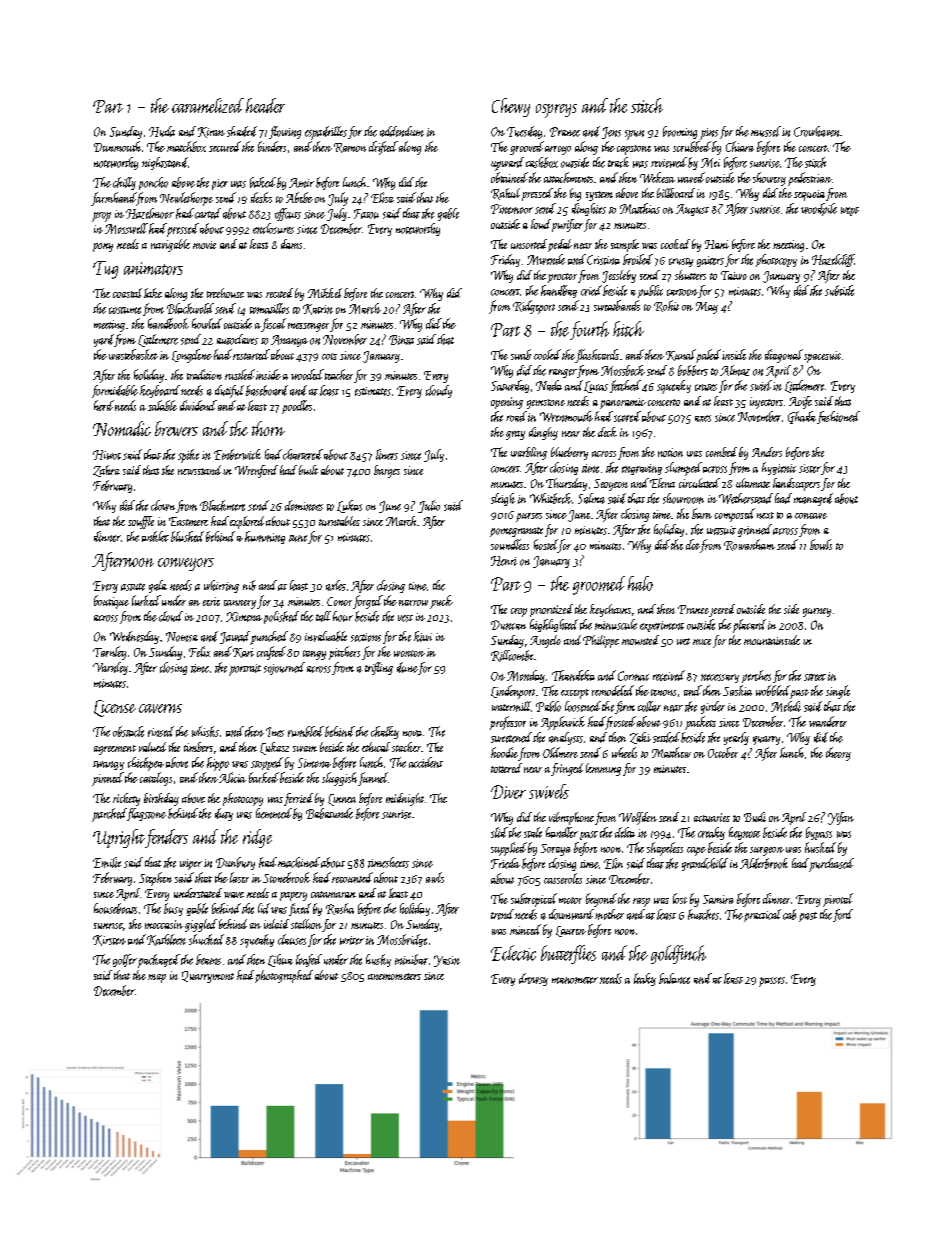 This image has height=1233, width=952. What do you see at coordinates (208, 105) in the image?
I see `caramelized` at bounding box center [208, 105].
